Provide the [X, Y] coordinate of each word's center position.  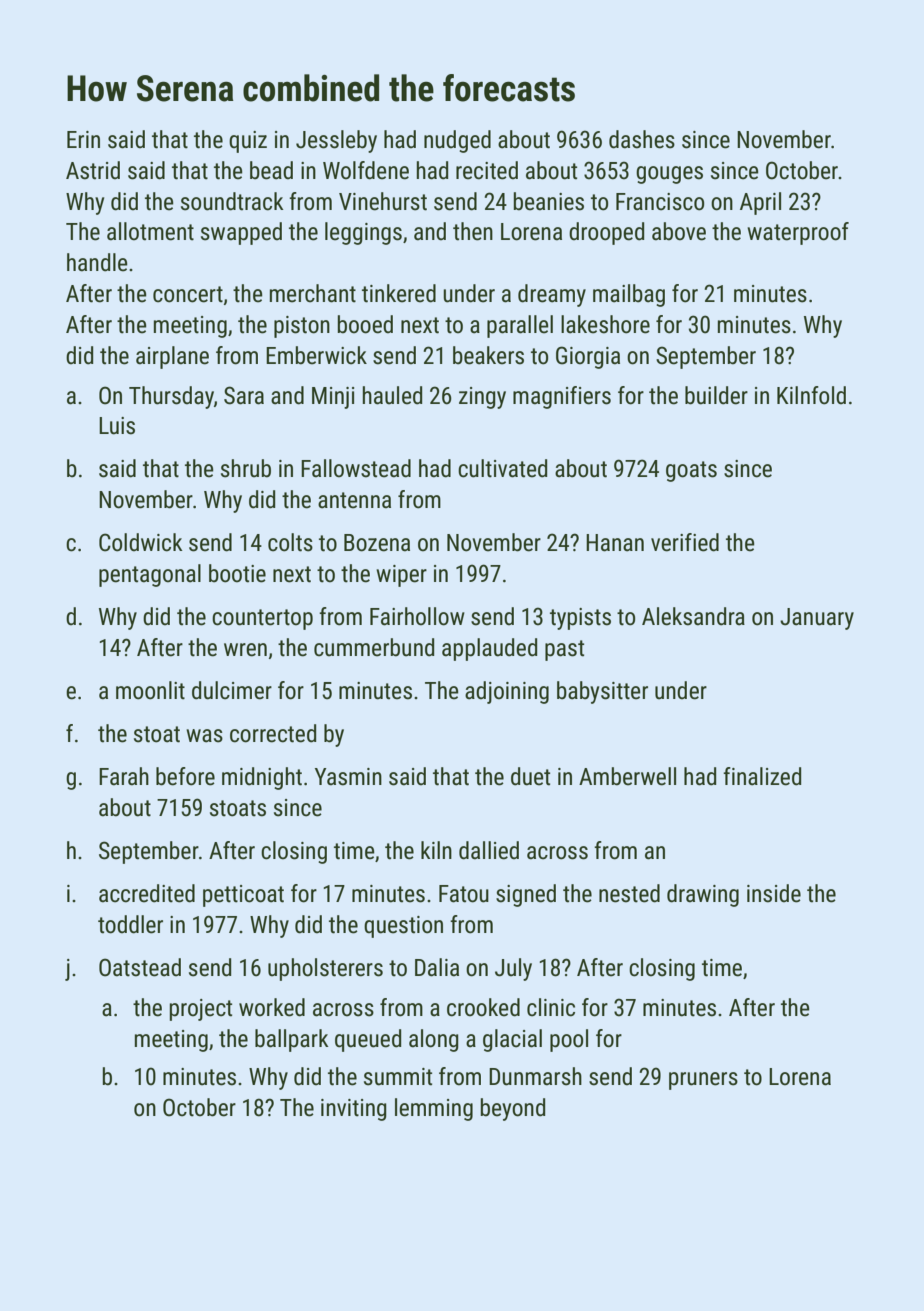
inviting [354, 1110]
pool [569, 1040]
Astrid [93, 170]
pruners [703, 1081]
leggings [363, 233]
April [760, 203]
